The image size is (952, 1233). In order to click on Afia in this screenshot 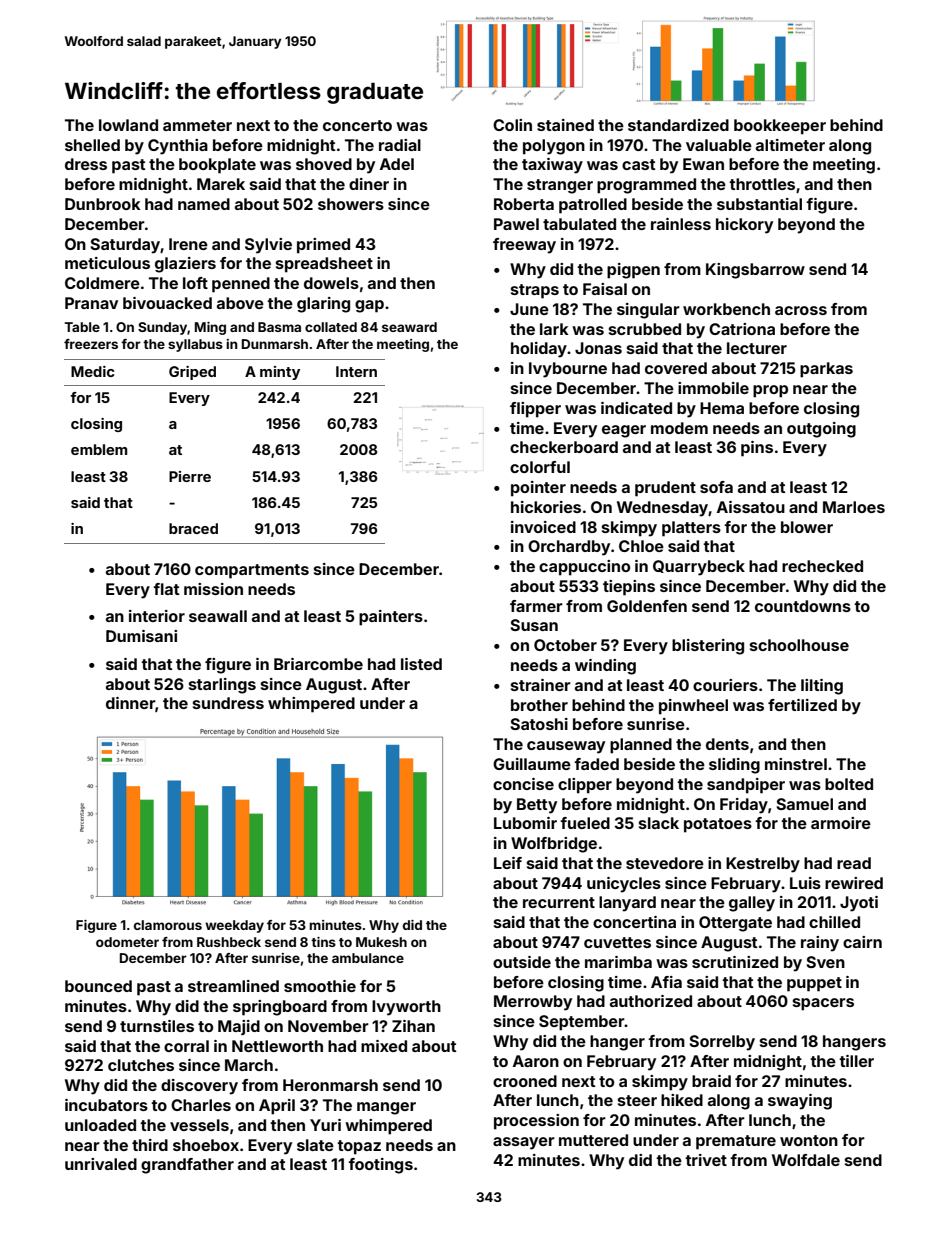, I will do `click(666, 982)`.
